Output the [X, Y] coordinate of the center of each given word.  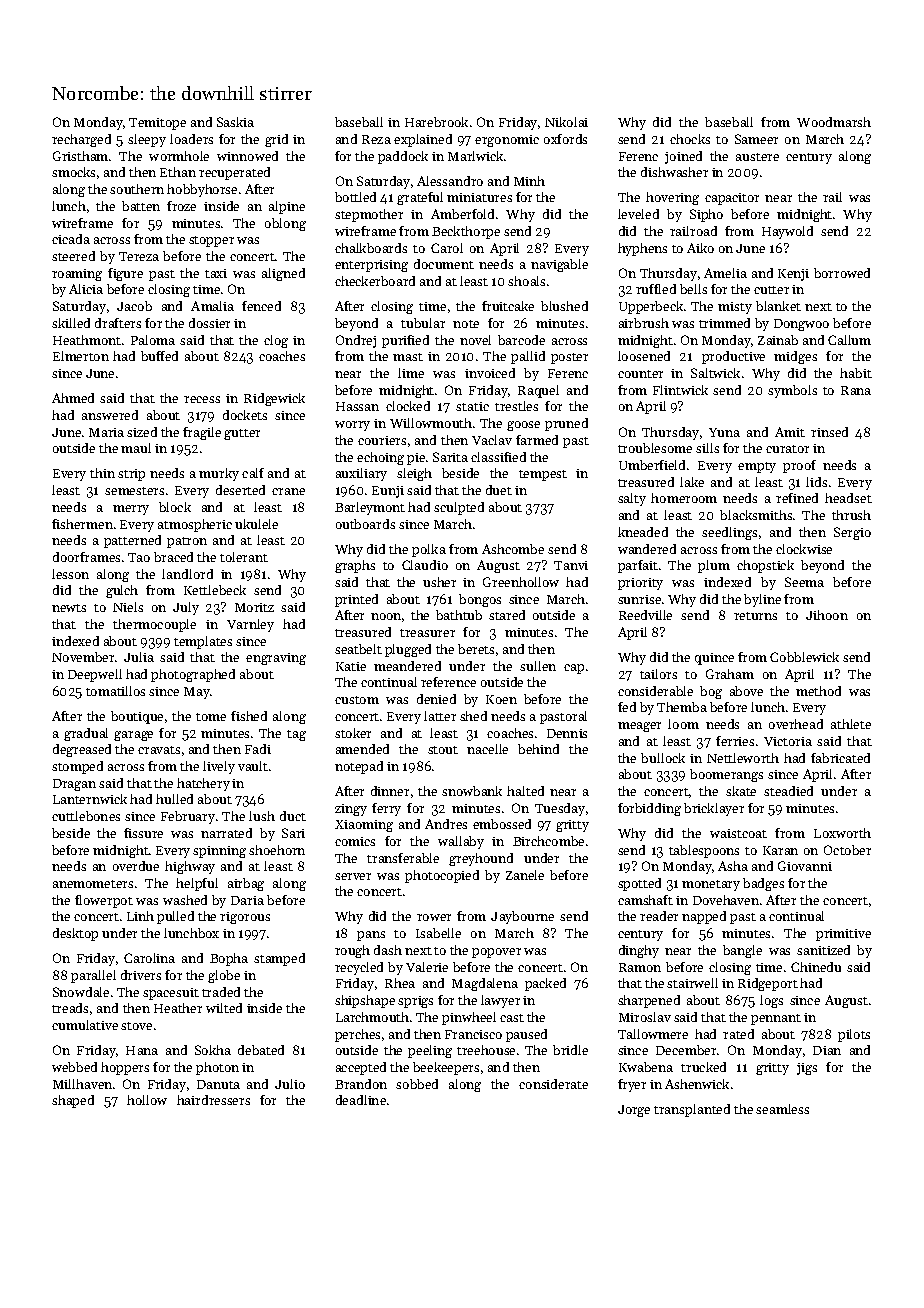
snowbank [472, 791]
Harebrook [436, 122]
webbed [74, 1067]
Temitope [157, 124]
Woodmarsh [834, 122]
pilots [854, 1035]
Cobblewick [804, 657]
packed [545, 984]
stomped [77, 767]
